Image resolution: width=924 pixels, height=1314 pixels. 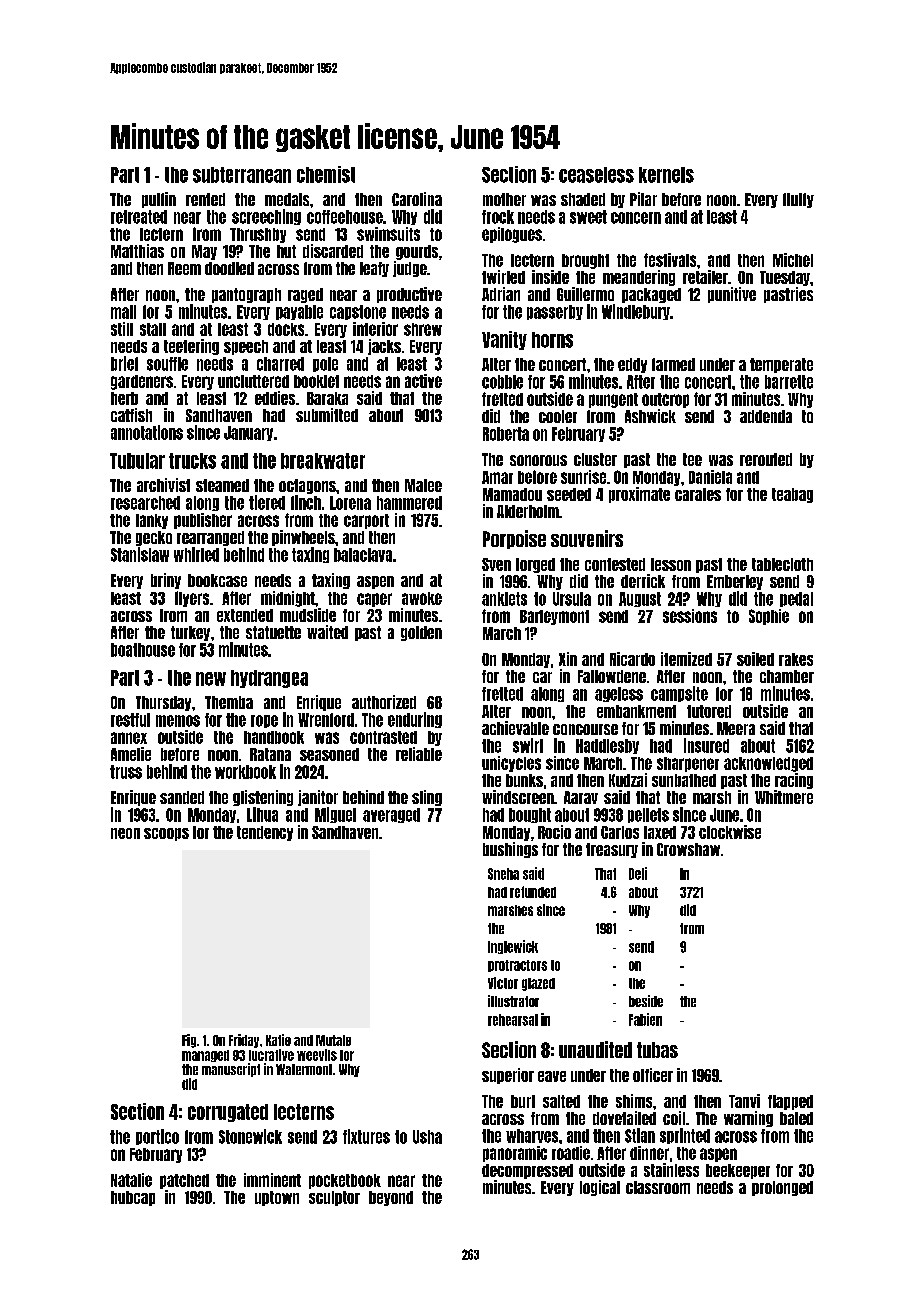 I want to click on turkey, so click(x=190, y=633).
